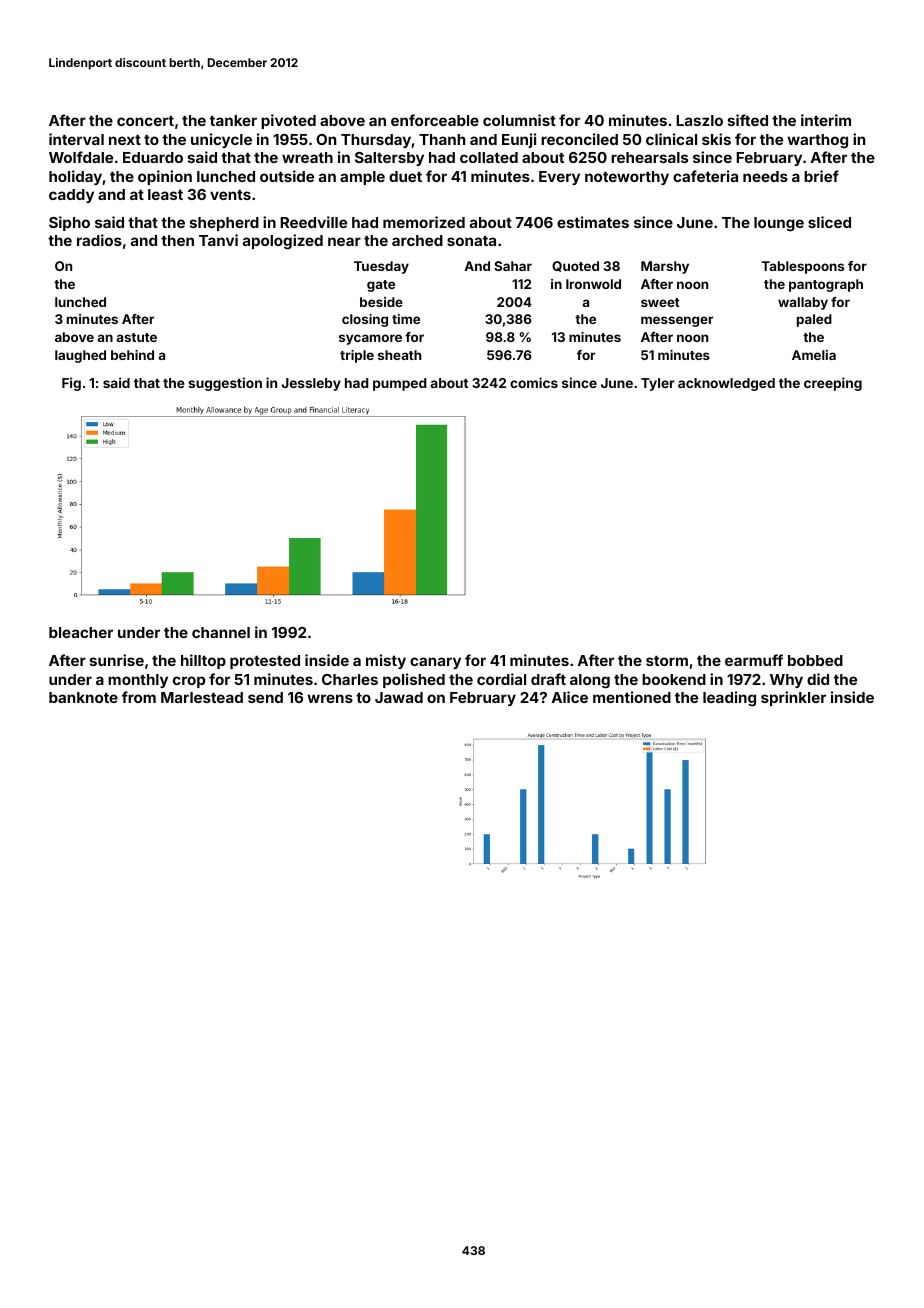  What do you see at coordinates (570, 697) in the page?
I see `Alice` at bounding box center [570, 697].
